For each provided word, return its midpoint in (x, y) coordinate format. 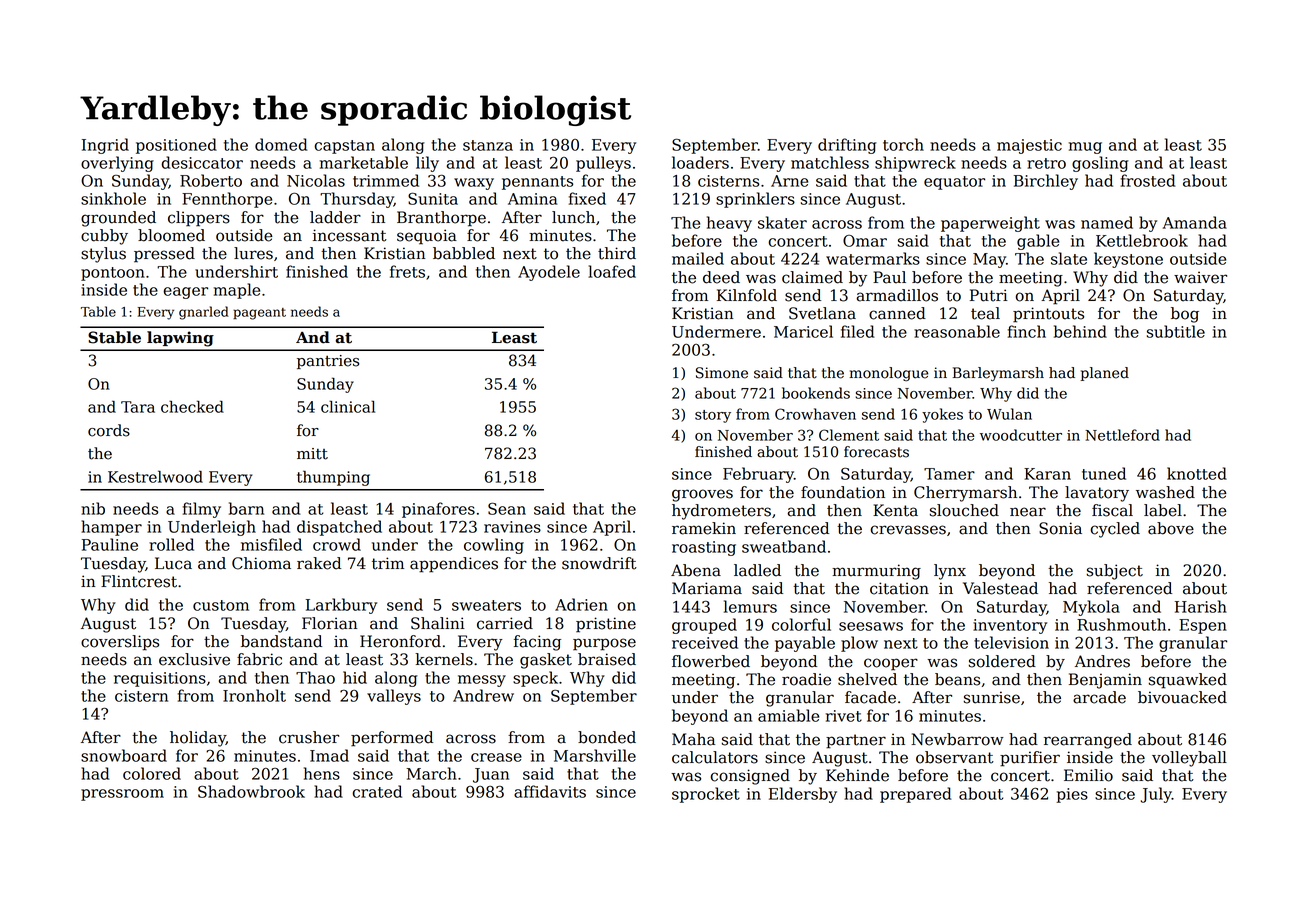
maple (237, 291)
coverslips (120, 643)
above (1171, 528)
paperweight (990, 224)
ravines (512, 527)
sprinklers (755, 200)
